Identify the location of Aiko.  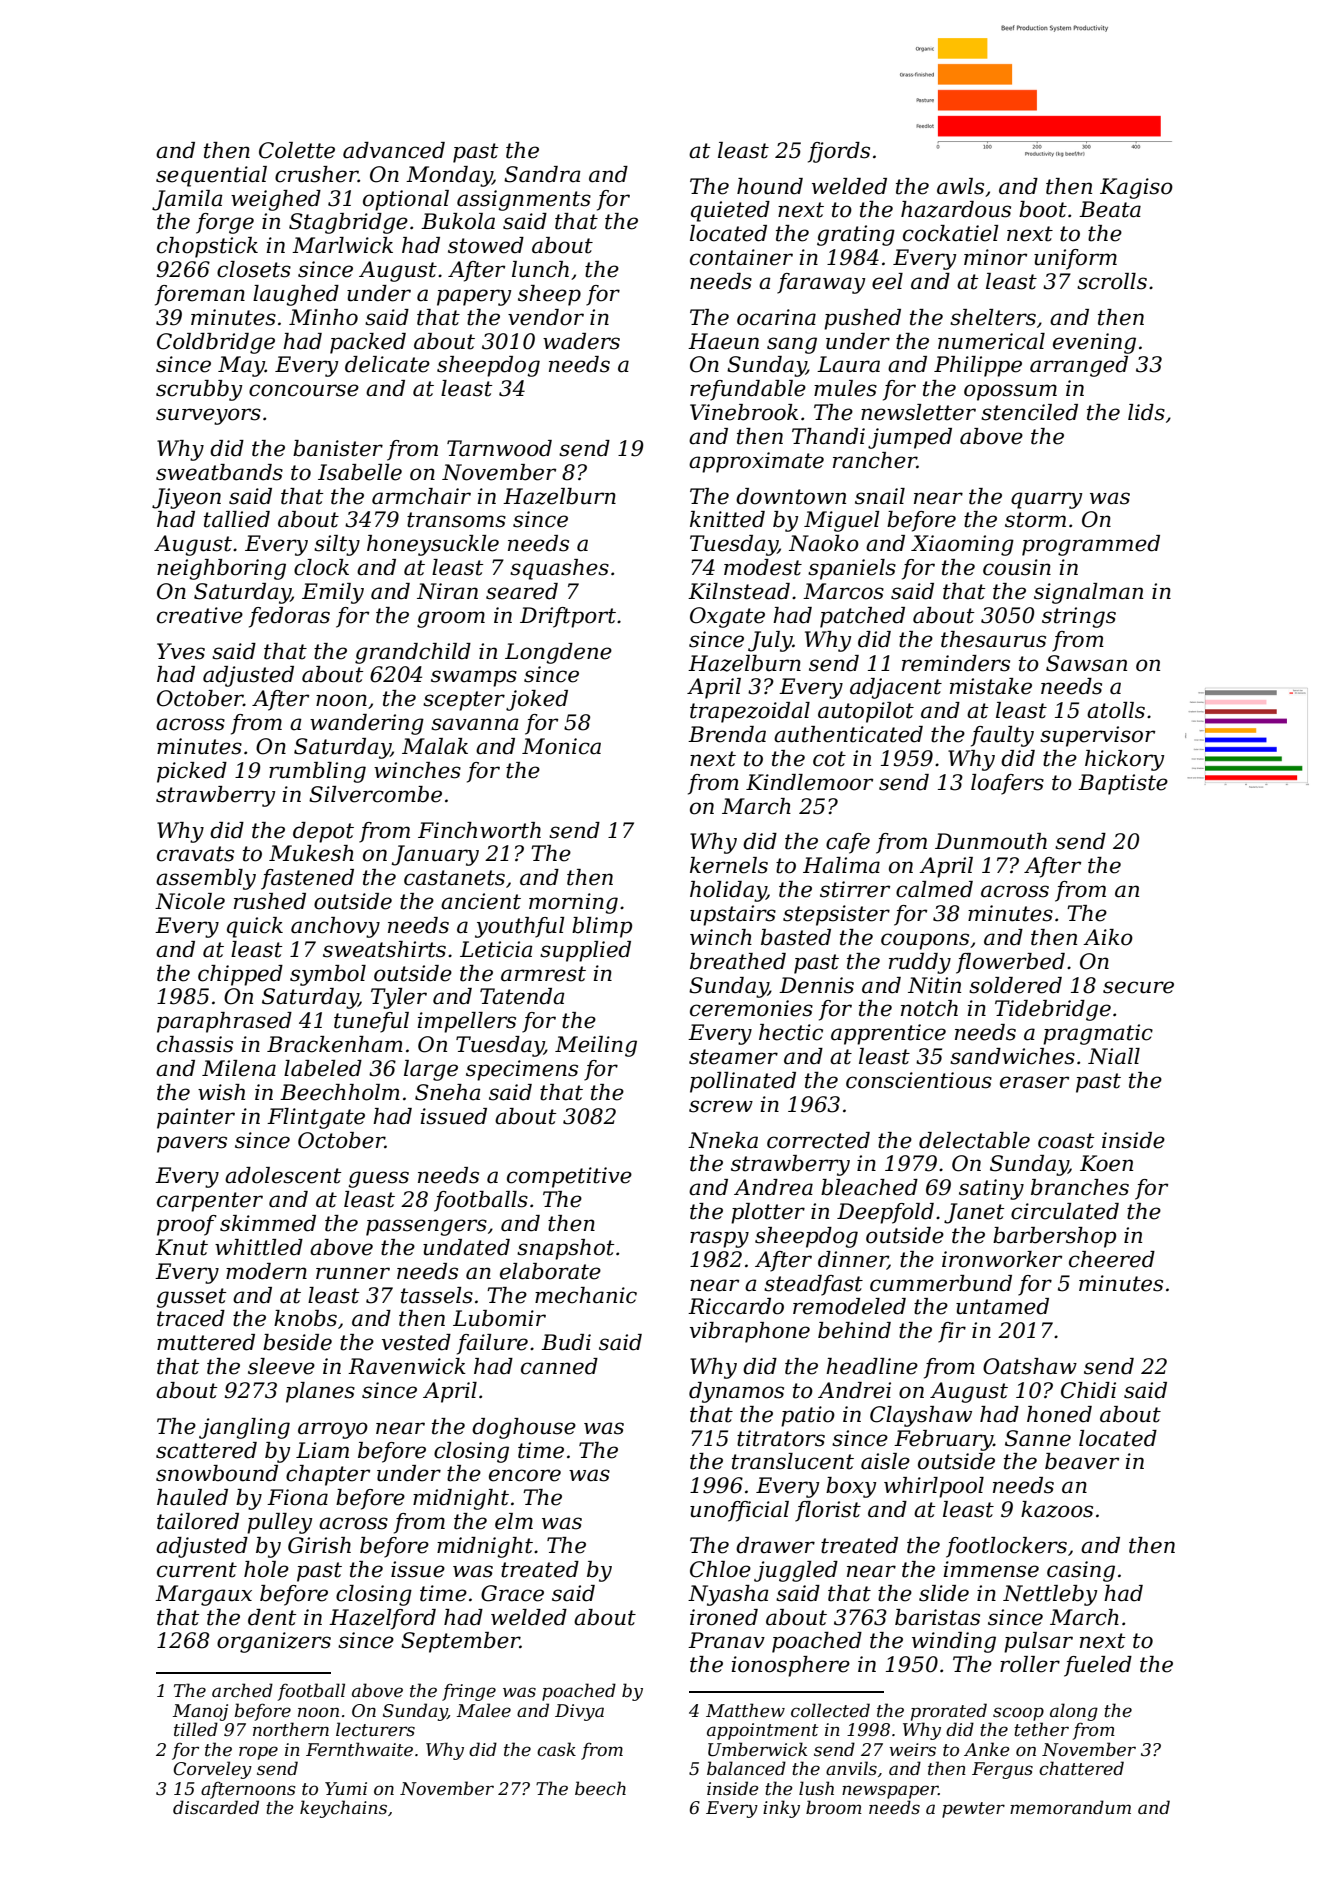
(1108, 937).
